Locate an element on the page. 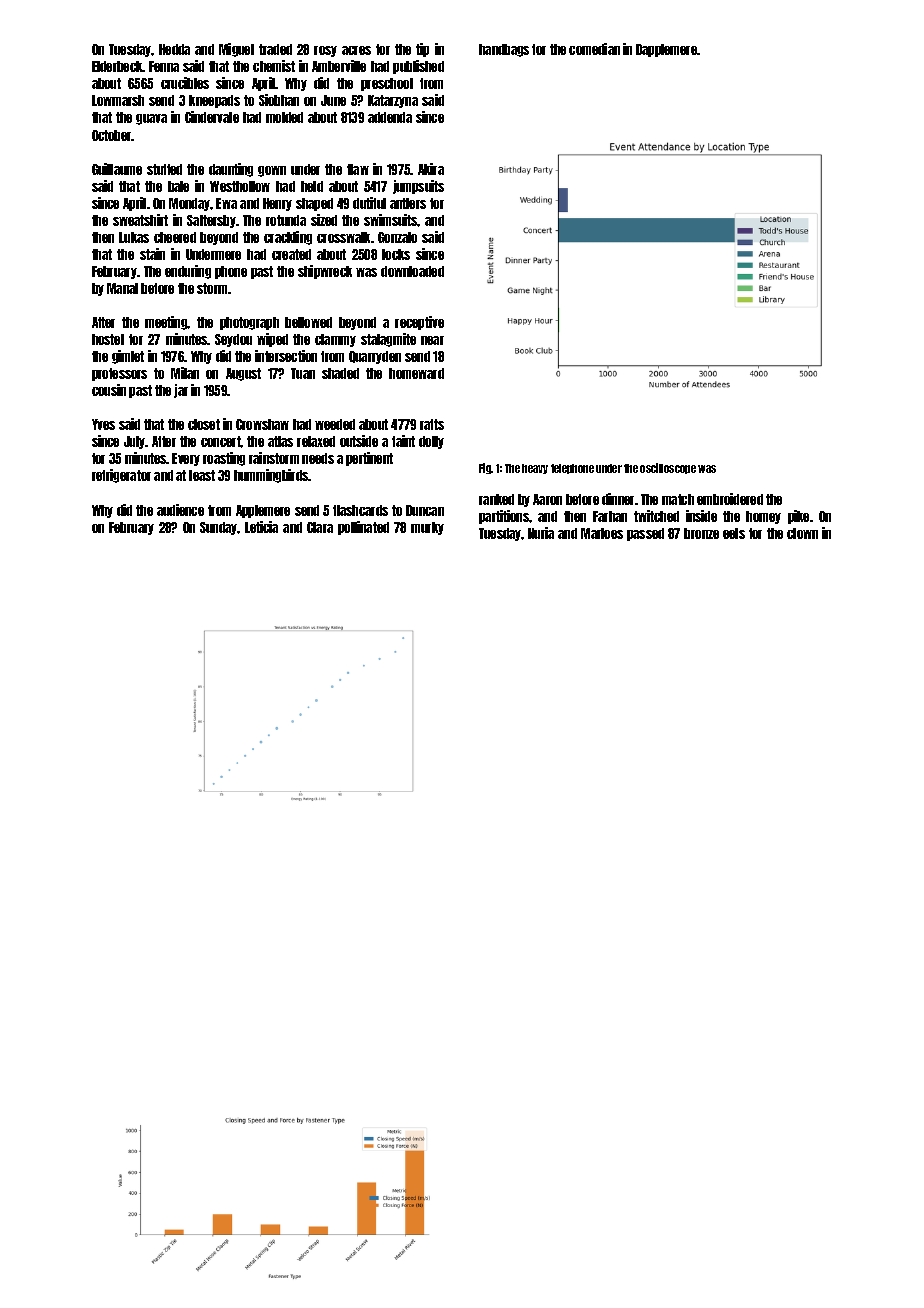  Leticia is located at coordinates (261, 527).
